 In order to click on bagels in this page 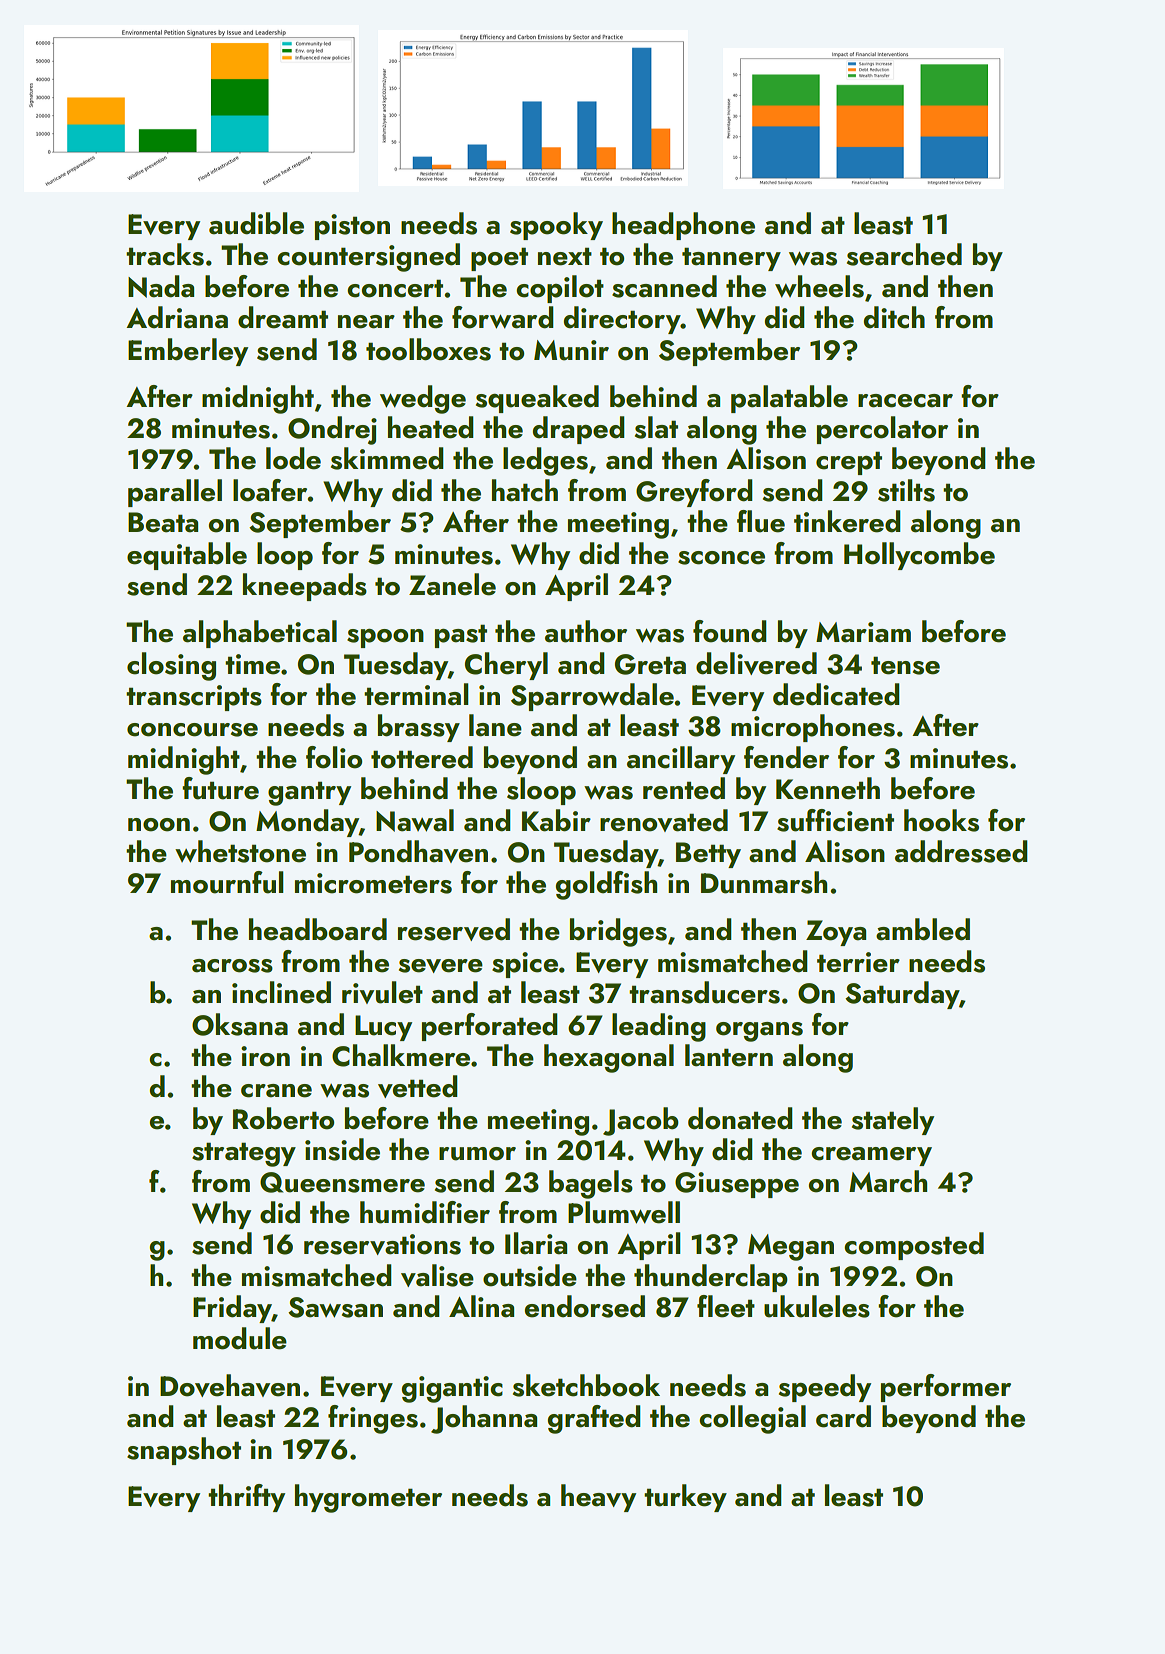, I will do `click(591, 1184)`.
